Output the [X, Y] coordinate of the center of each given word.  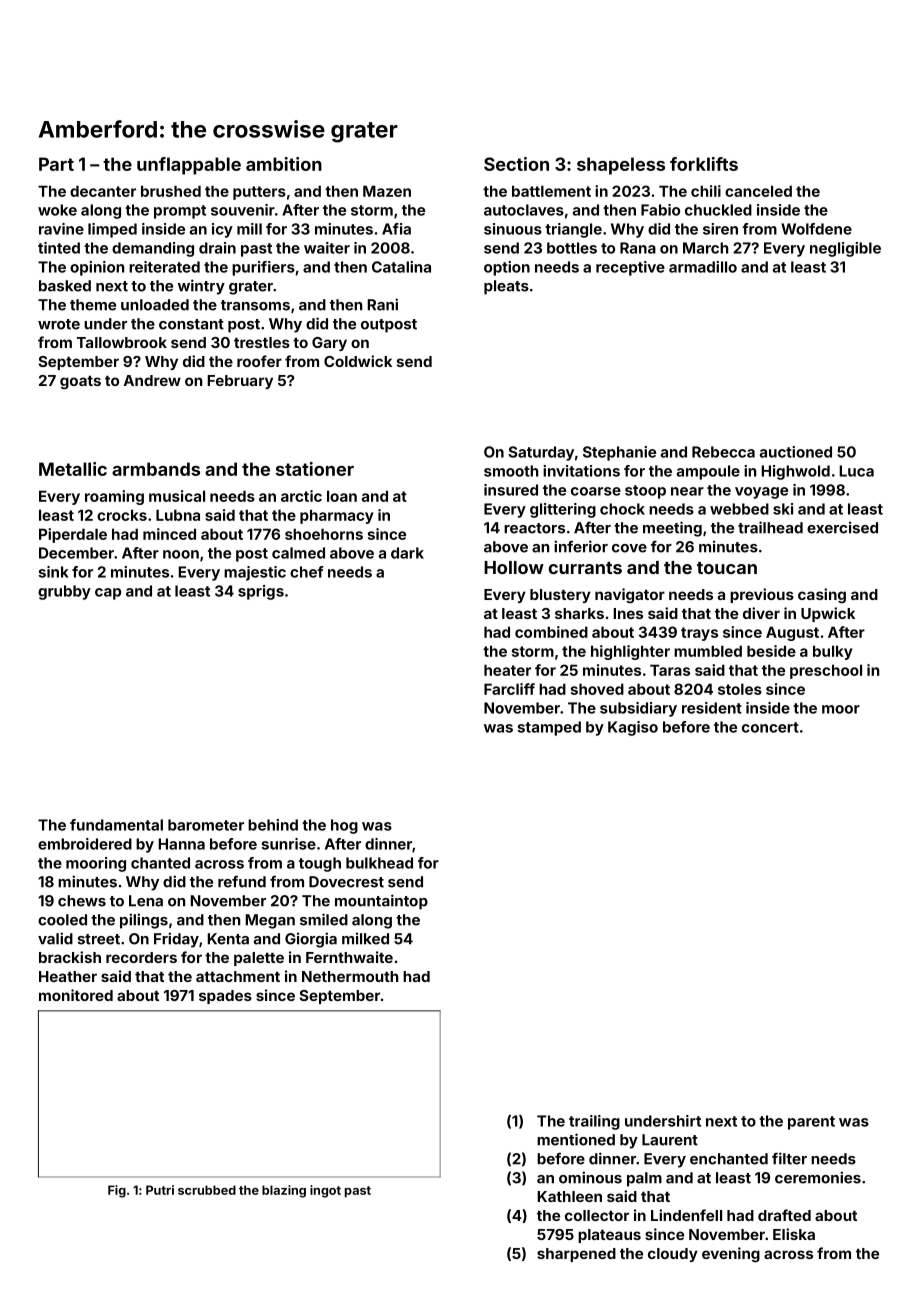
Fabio [660, 210]
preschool [826, 671]
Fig [117, 1191]
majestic [255, 573]
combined [551, 632]
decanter [103, 191]
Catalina [401, 267]
